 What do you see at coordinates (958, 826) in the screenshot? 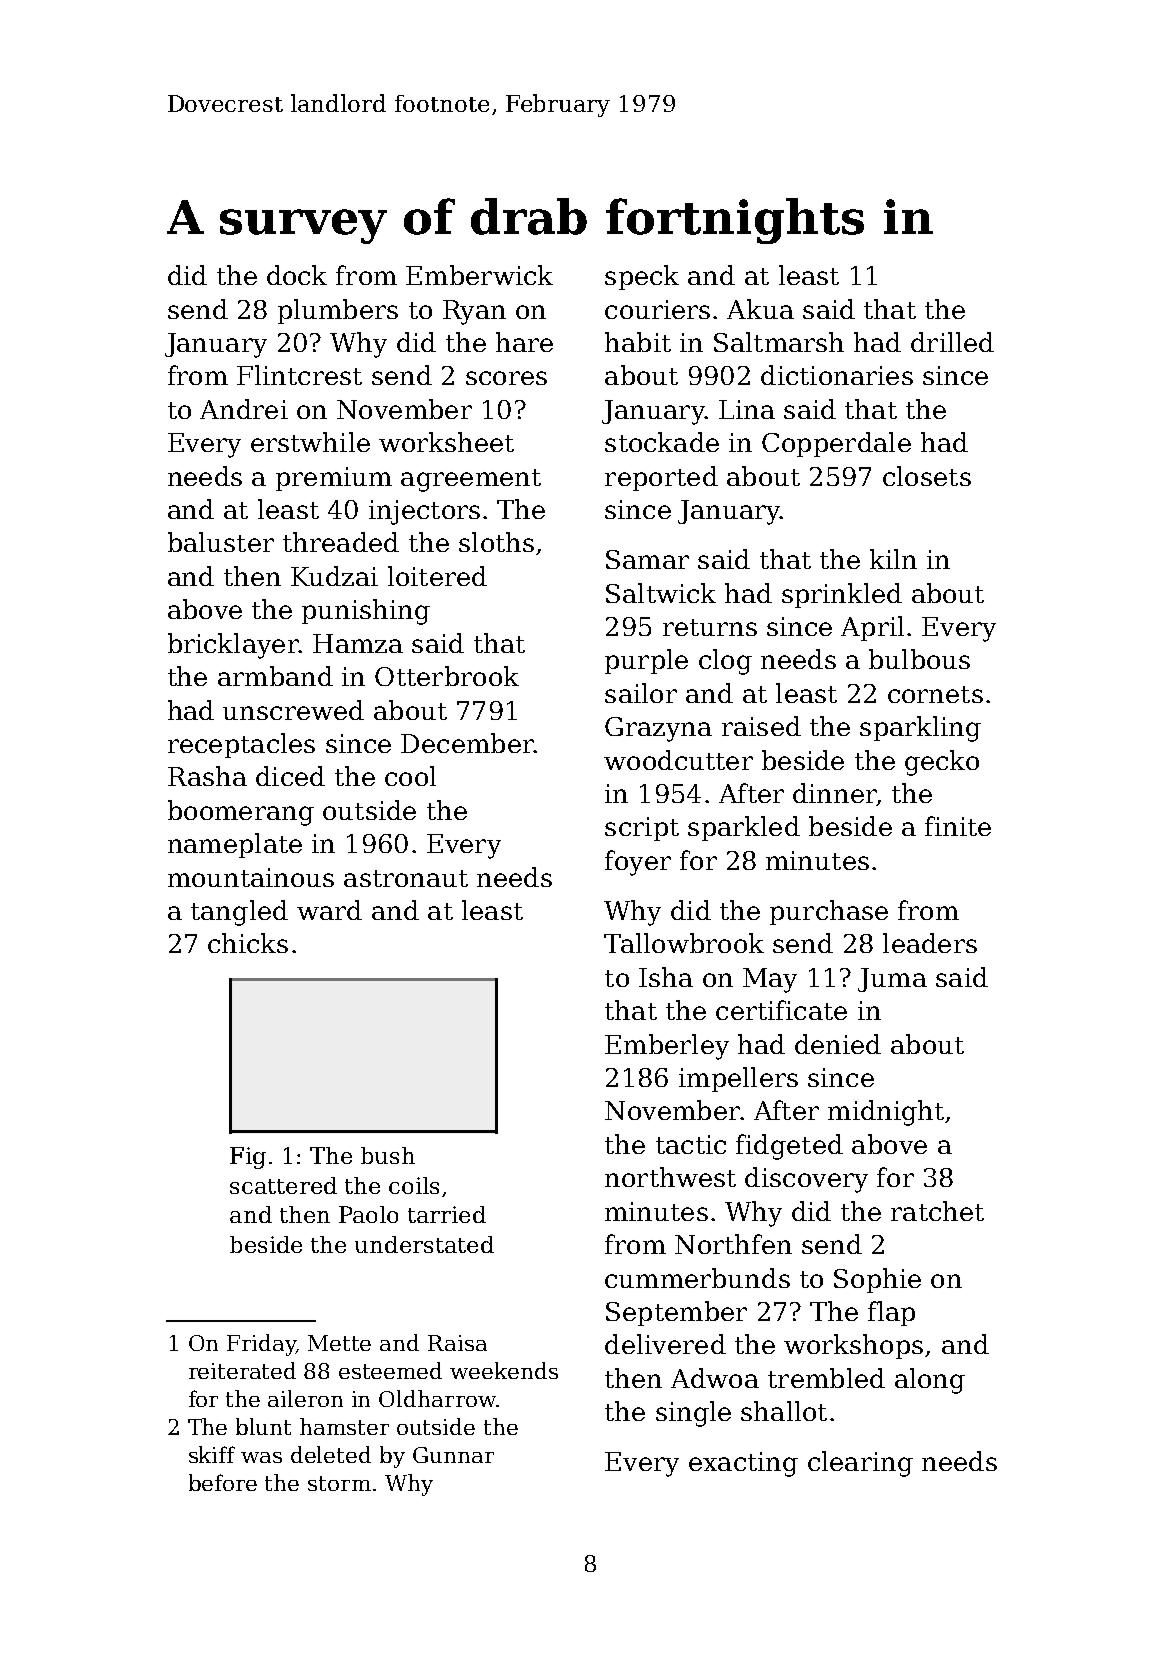
I see `finite` at bounding box center [958, 826].
